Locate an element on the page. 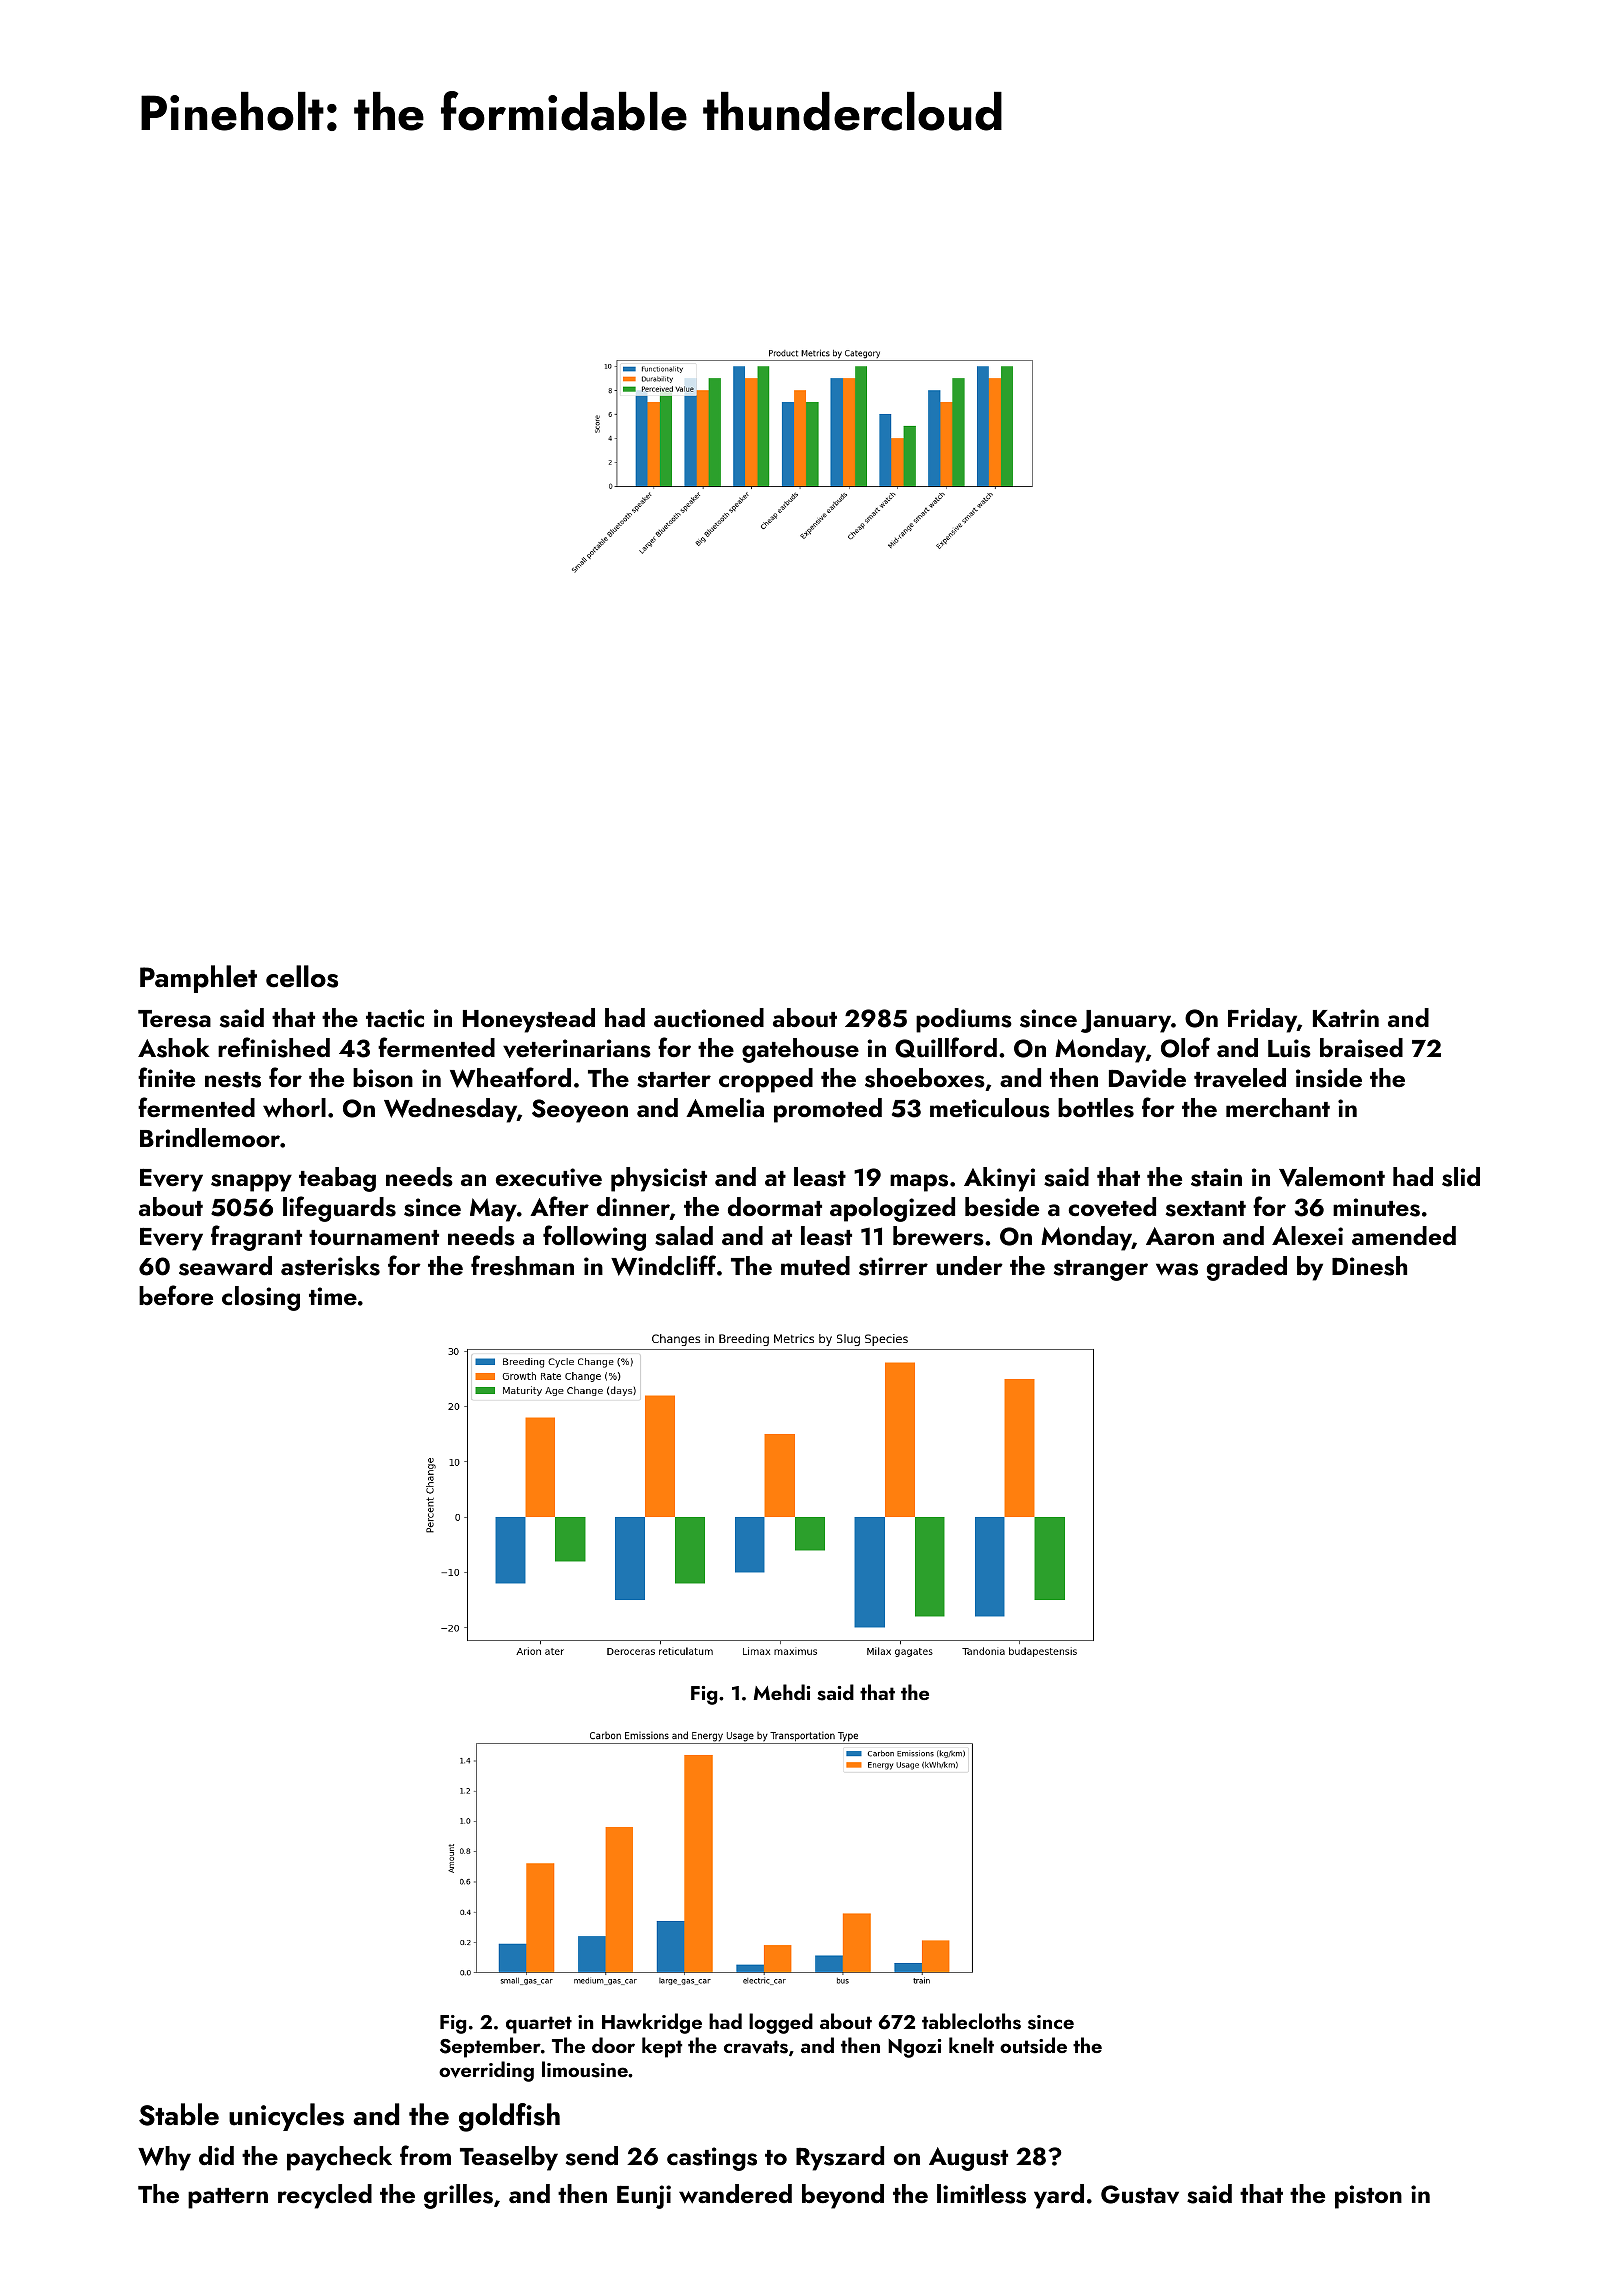 This image has width=1620, height=2292. cellos is located at coordinates (302, 976).
